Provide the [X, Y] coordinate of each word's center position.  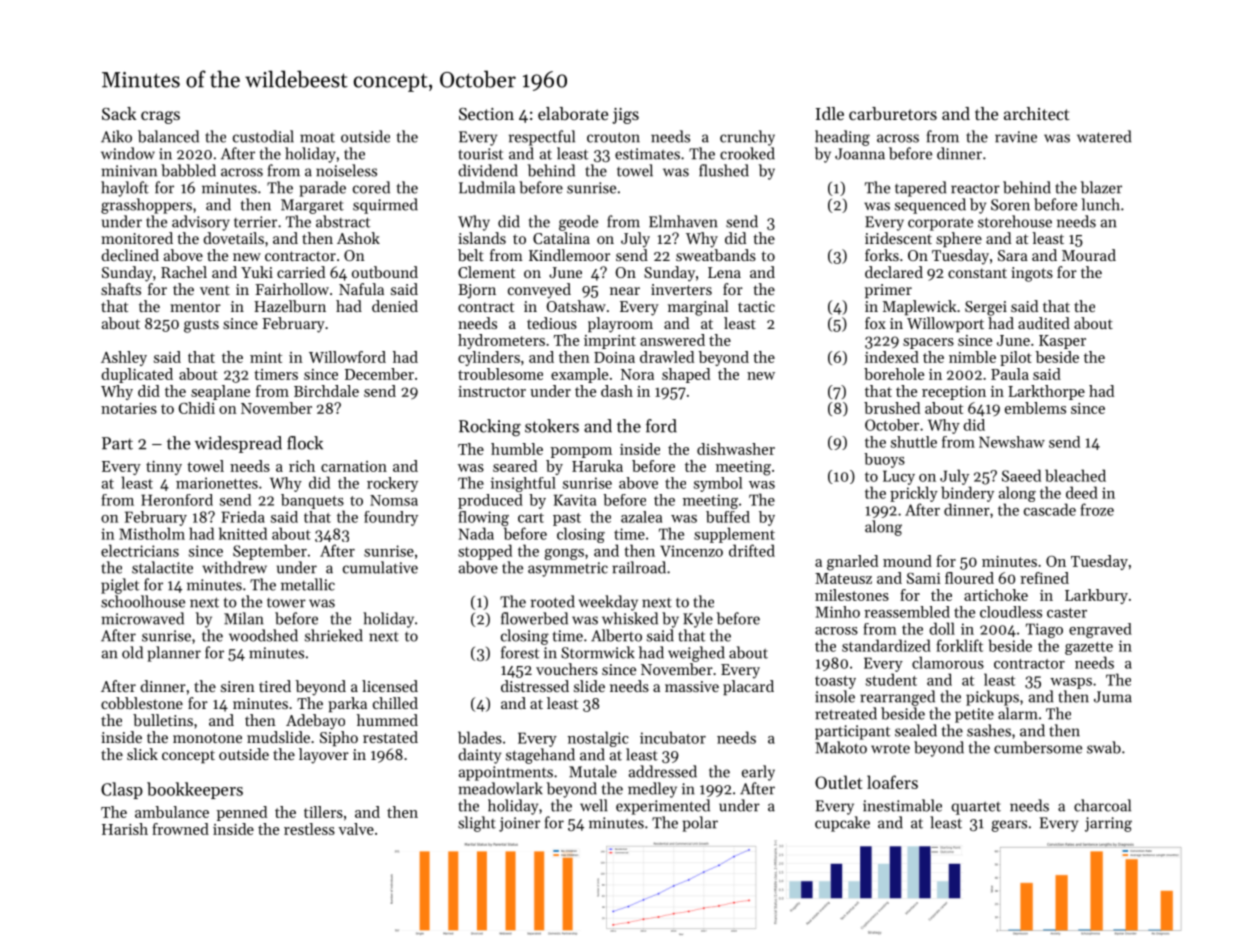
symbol [718, 484]
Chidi [197, 408]
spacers [928, 343]
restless [309, 829]
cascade [1050, 509]
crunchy [747, 138]
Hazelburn [290, 306]
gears [1009, 826]
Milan [244, 618]
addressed [663, 771]
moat [317, 138]
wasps [1071, 683]
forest [520, 652]
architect [1037, 113]
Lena [724, 272]
